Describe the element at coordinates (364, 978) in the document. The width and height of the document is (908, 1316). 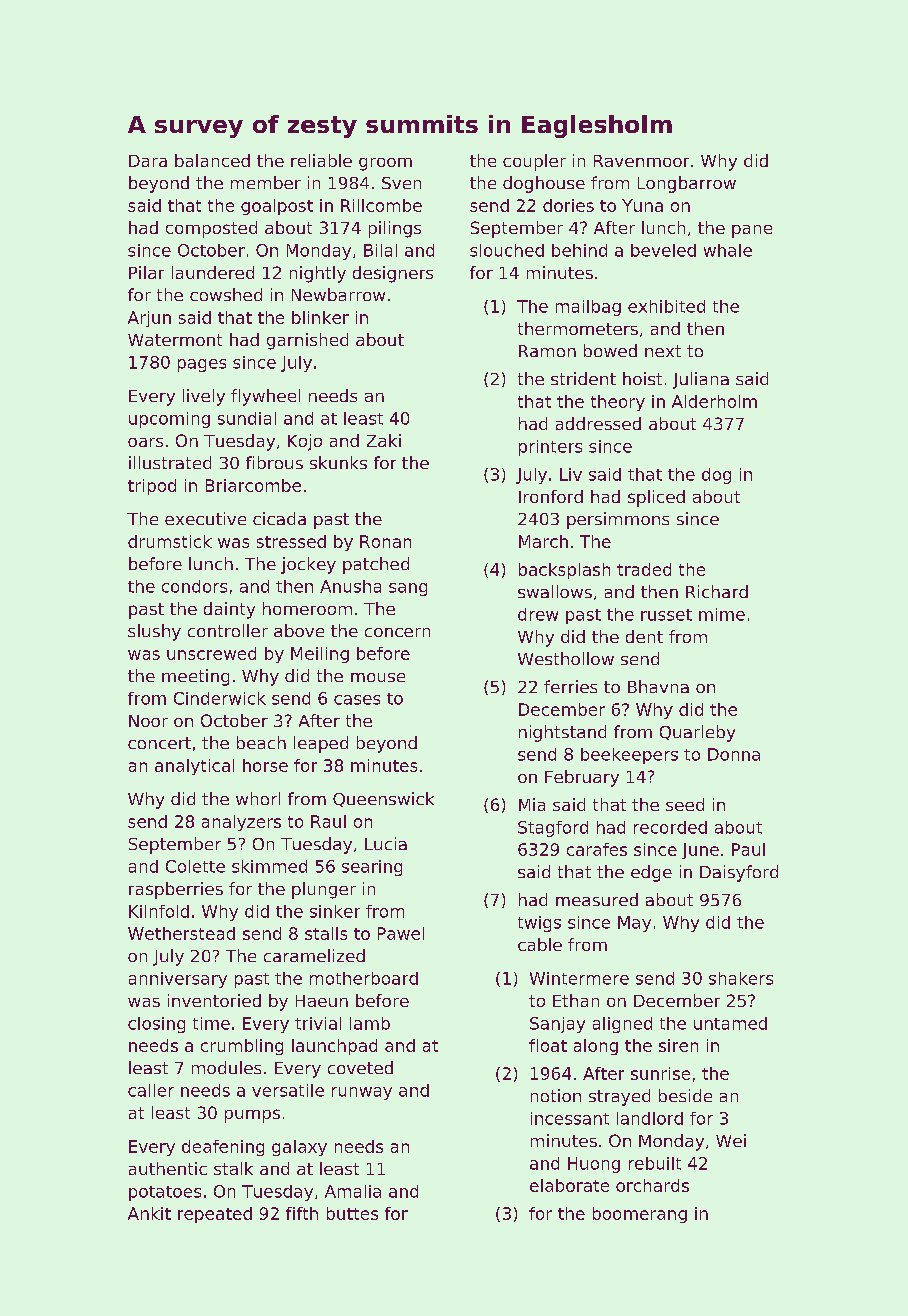
I see `motherboard` at that location.
